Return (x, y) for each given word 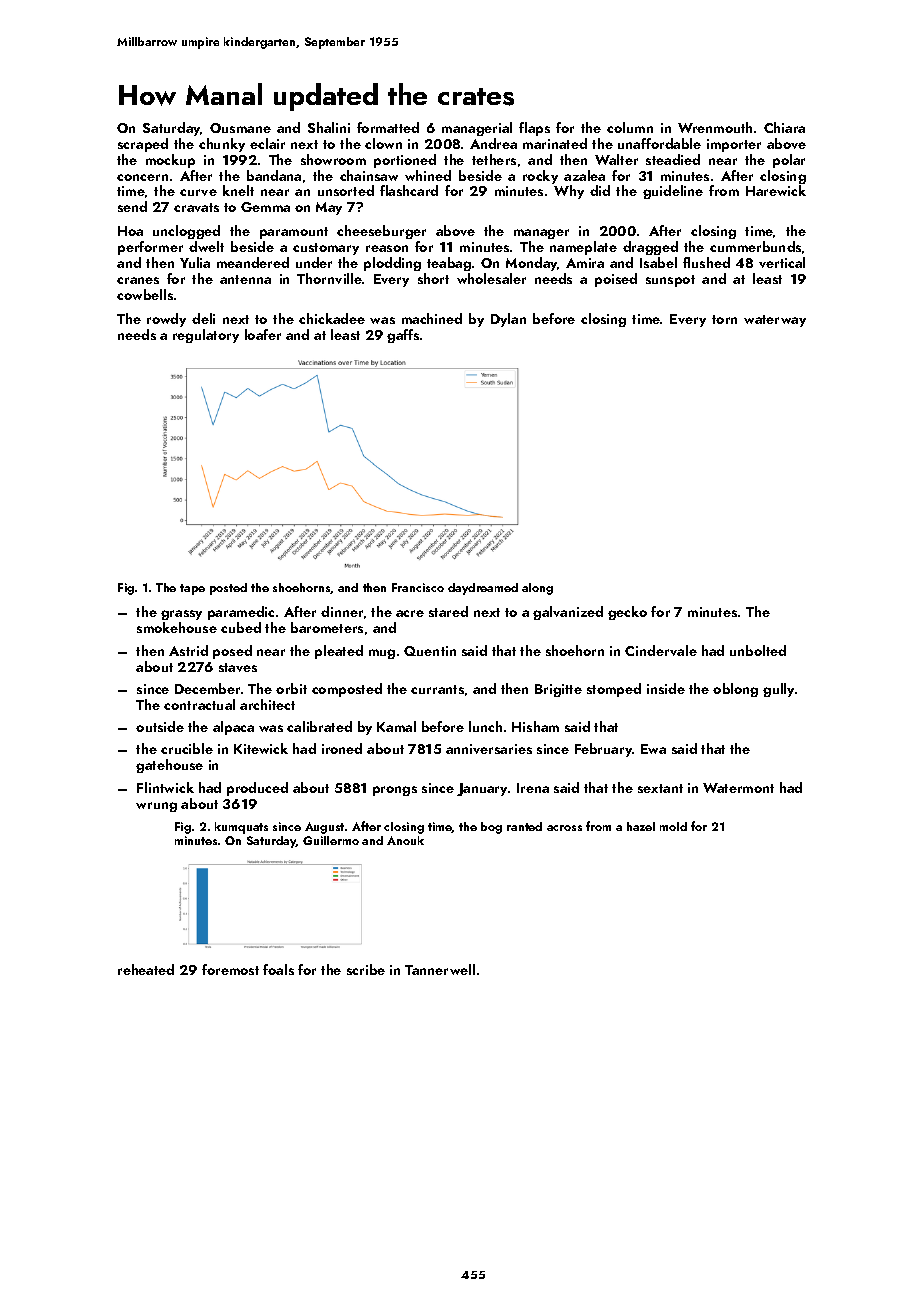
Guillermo (331, 840)
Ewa (653, 749)
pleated (339, 652)
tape (192, 589)
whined (428, 175)
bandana (274, 175)
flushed (706, 262)
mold (673, 826)
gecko (627, 613)
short (433, 278)
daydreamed (483, 589)
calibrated (319, 726)
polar (789, 161)
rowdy (166, 320)
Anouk (405, 840)
